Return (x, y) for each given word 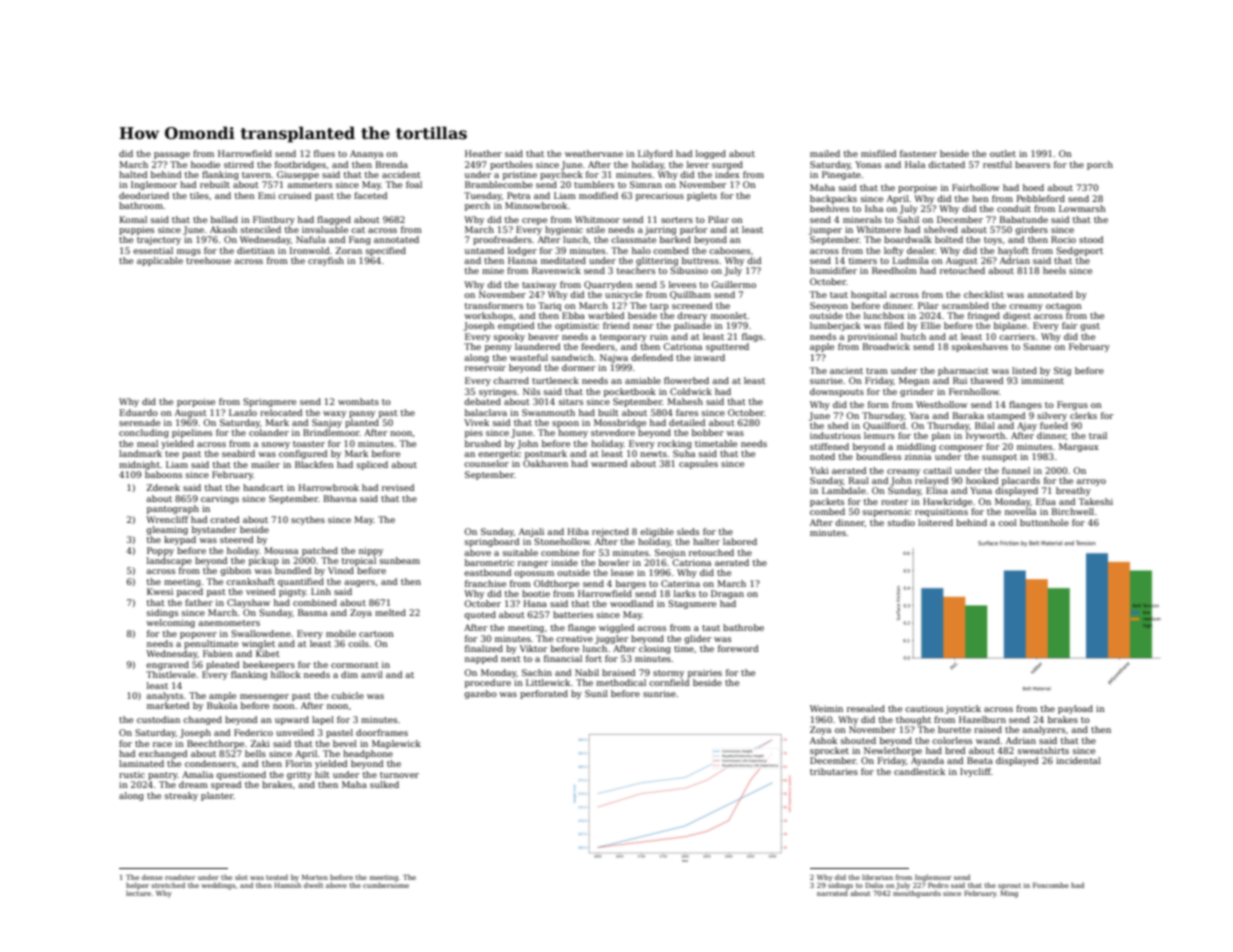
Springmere (269, 402)
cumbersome (386, 885)
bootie (536, 593)
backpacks (833, 199)
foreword (738, 648)
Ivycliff (976, 772)
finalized (484, 648)
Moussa (281, 550)
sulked (384, 784)
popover (198, 635)
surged (727, 165)
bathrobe (743, 627)
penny (498, 348)
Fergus (1072, 405)
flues (324, 153)
